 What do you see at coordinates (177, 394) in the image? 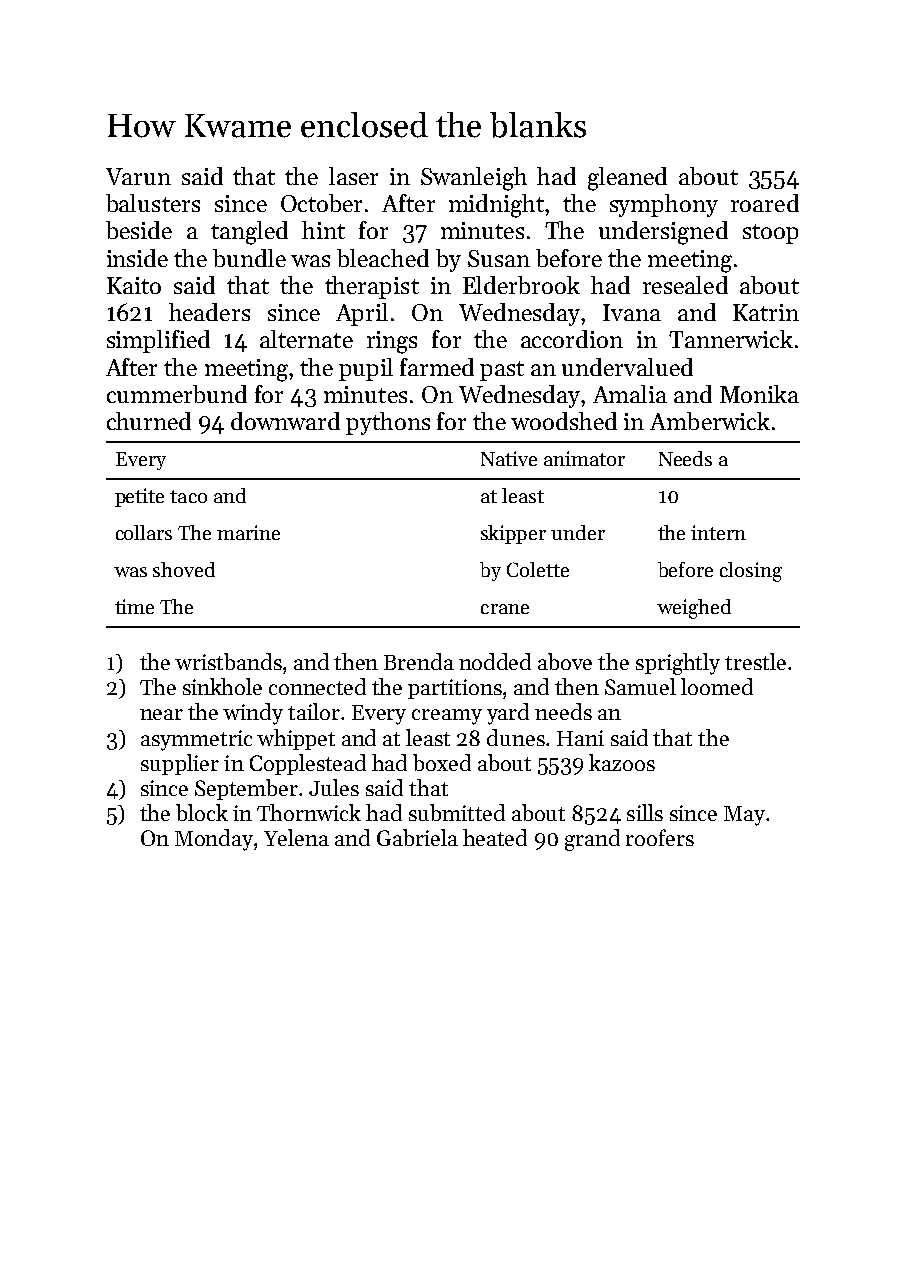
I see `cummerbund` at bounding box center [177, 394].
